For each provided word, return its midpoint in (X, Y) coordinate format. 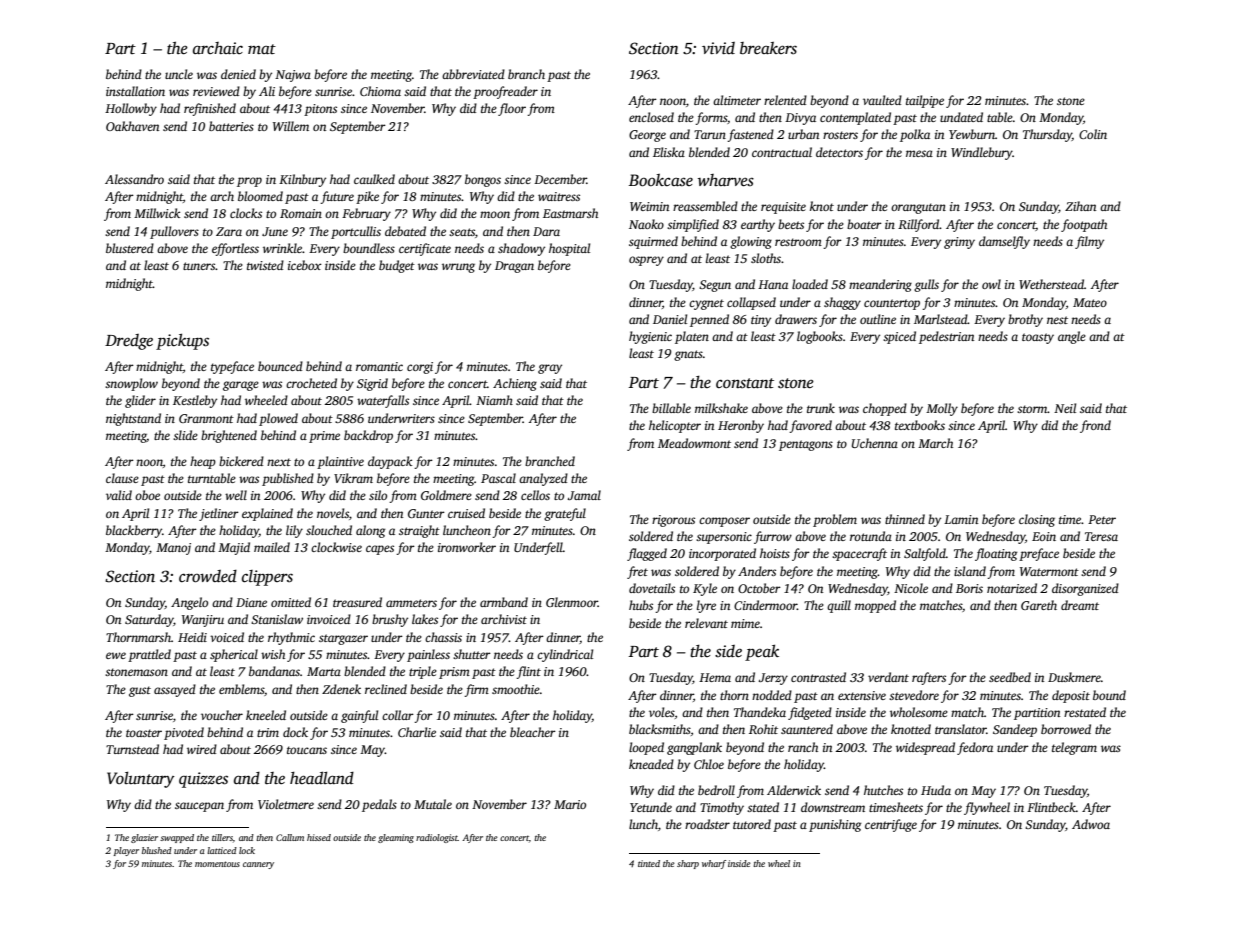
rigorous (673, 521)
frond (1095, 426)
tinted (649, 863)
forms (711, 118)
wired (202, 749)
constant (745, 383)
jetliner (219, 514)
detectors (839, 152)
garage (241, 386)
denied (238, 74)
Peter (1102, 519)
